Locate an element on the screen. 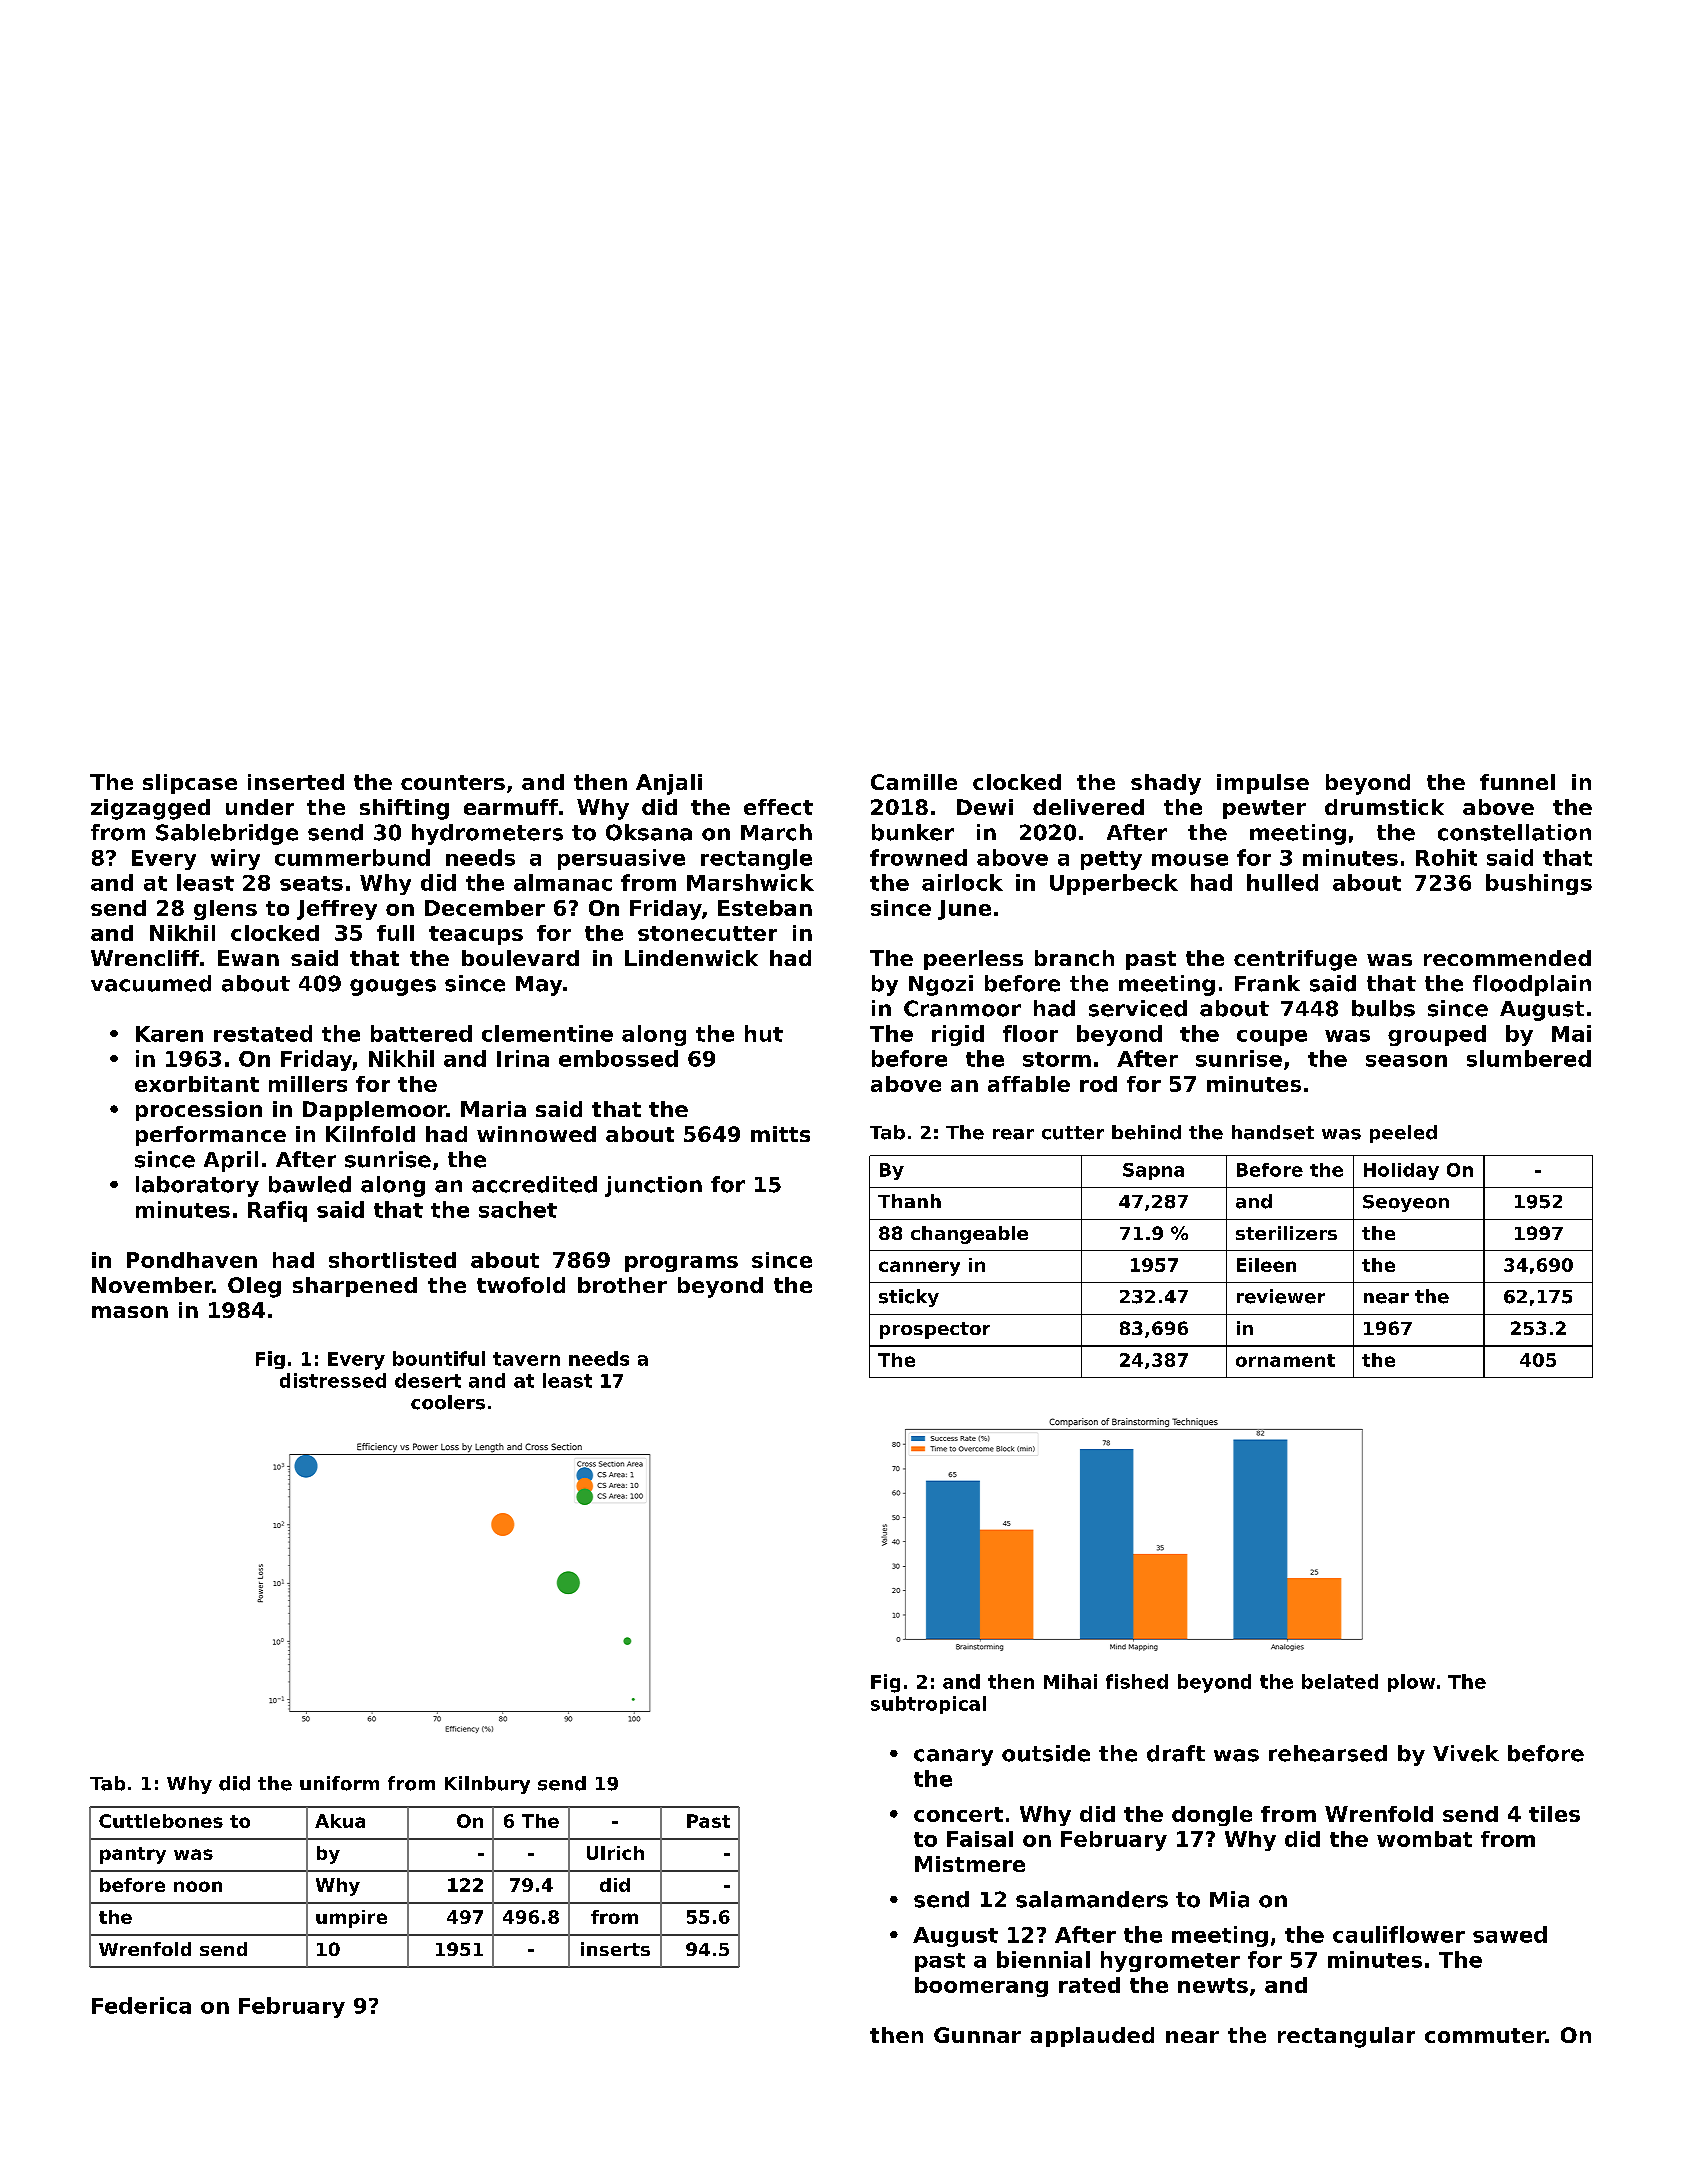 This screenshot has height=2178, width=1683. inserts is located at coordinates (615, 1949).
